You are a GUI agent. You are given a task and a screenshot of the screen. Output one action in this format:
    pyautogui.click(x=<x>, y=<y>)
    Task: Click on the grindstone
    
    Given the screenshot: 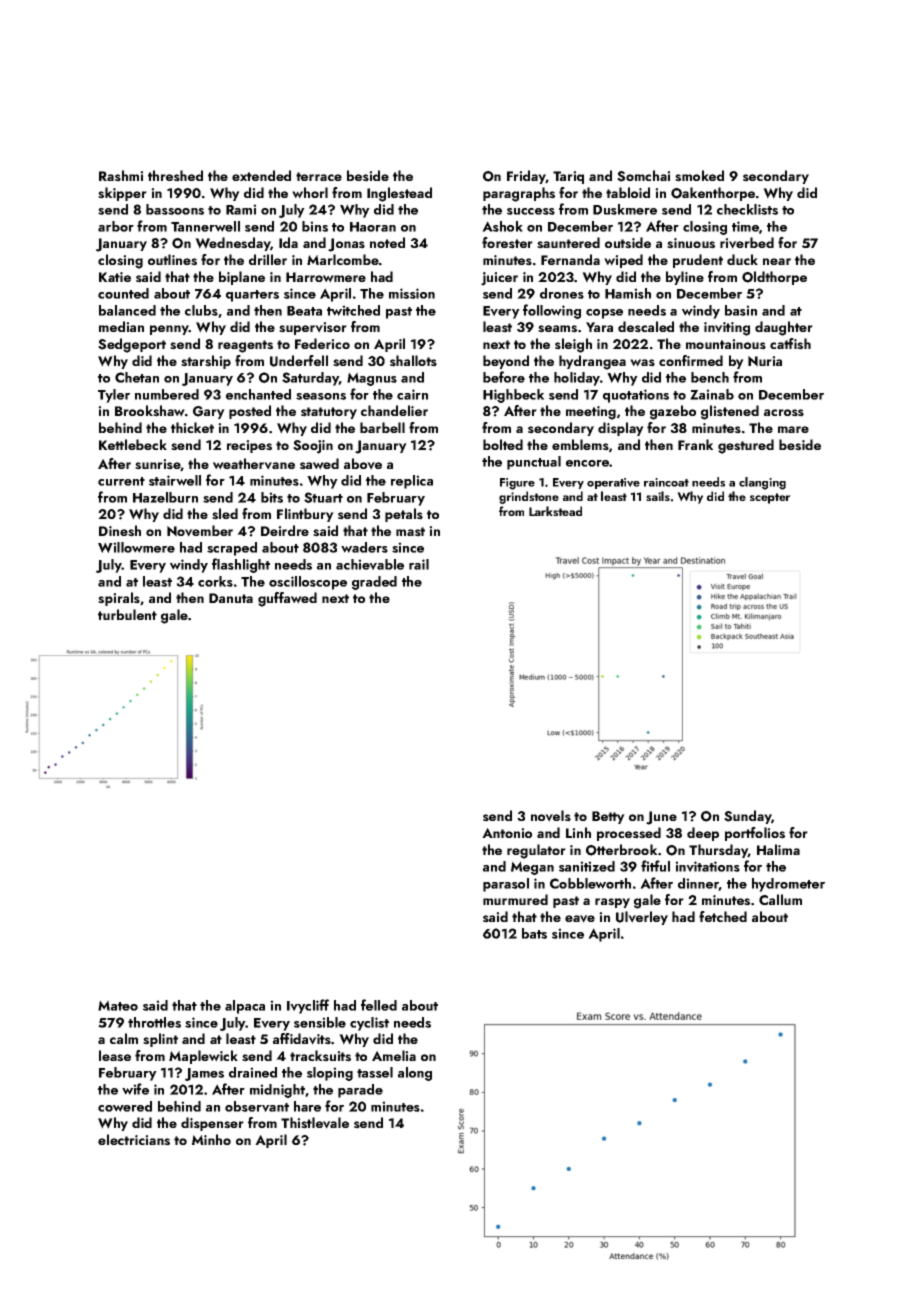 What is the action you would take?
    pyautogui.click(x=529, y=497)
